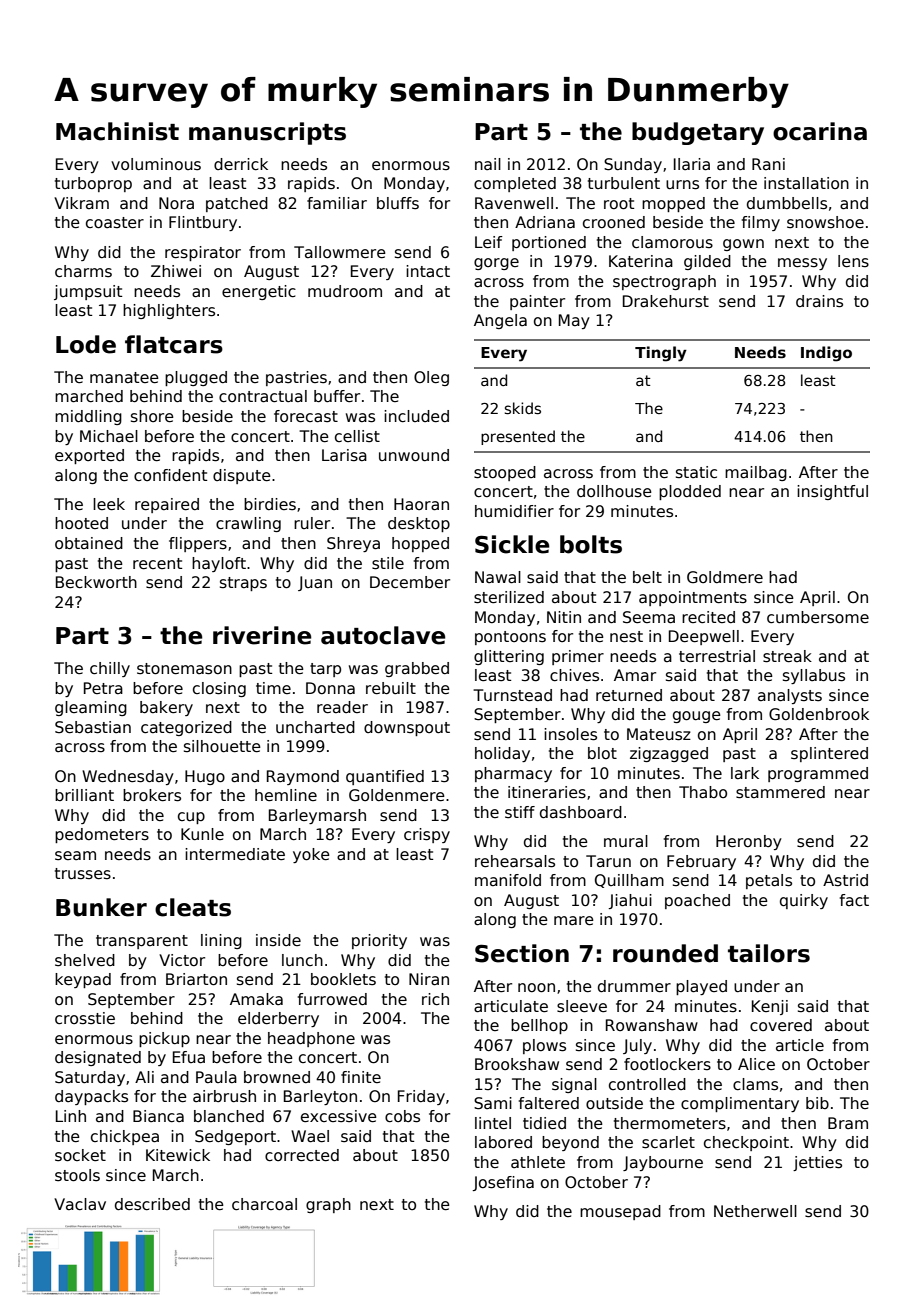 The image size is (924, 1314). What do you see at coordinates (89, 543) in the page?
I see `obtained` at bounding box center [89, 543].
